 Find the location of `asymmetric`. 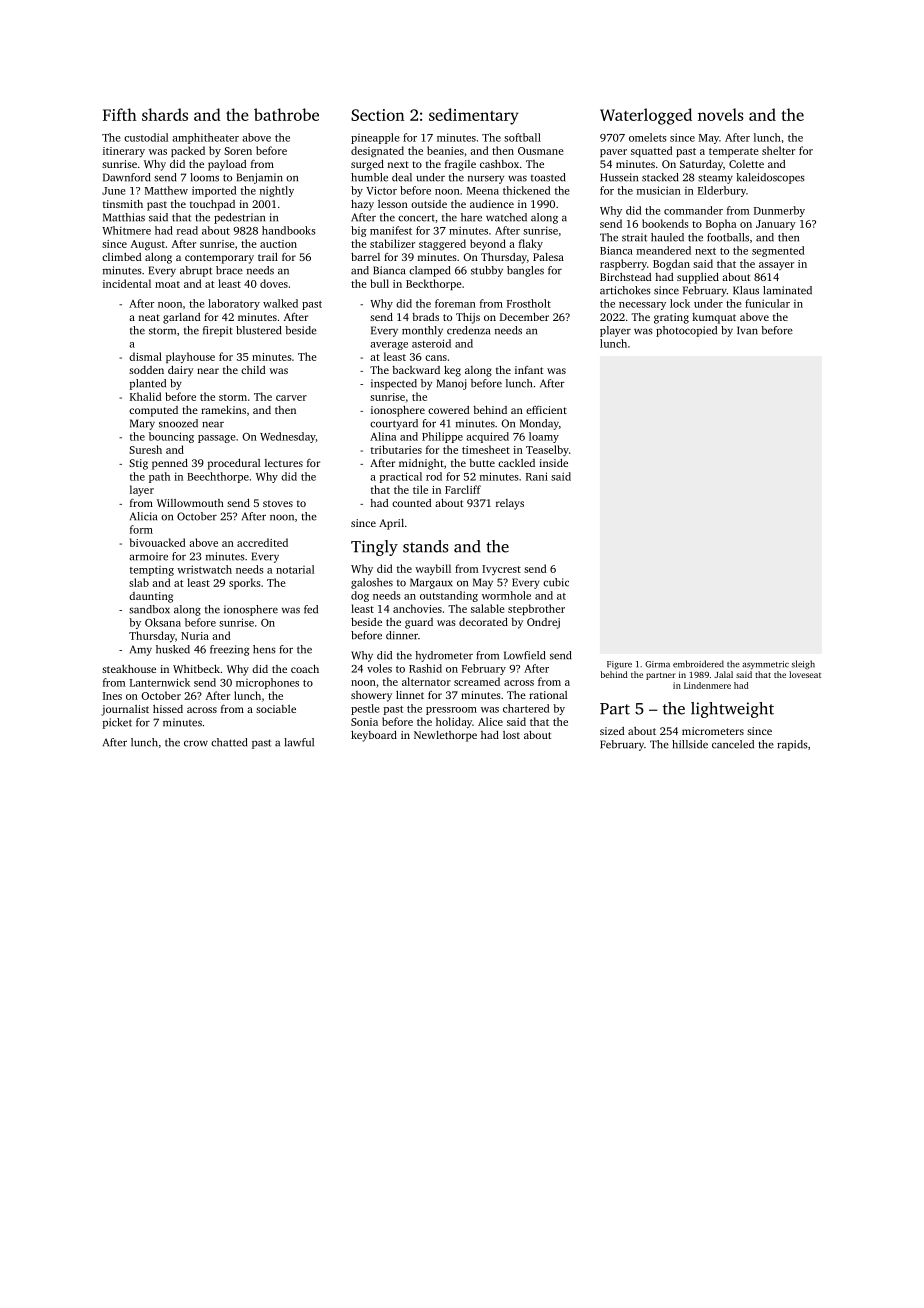

asymmetric is located at coordinates (765, 665).
